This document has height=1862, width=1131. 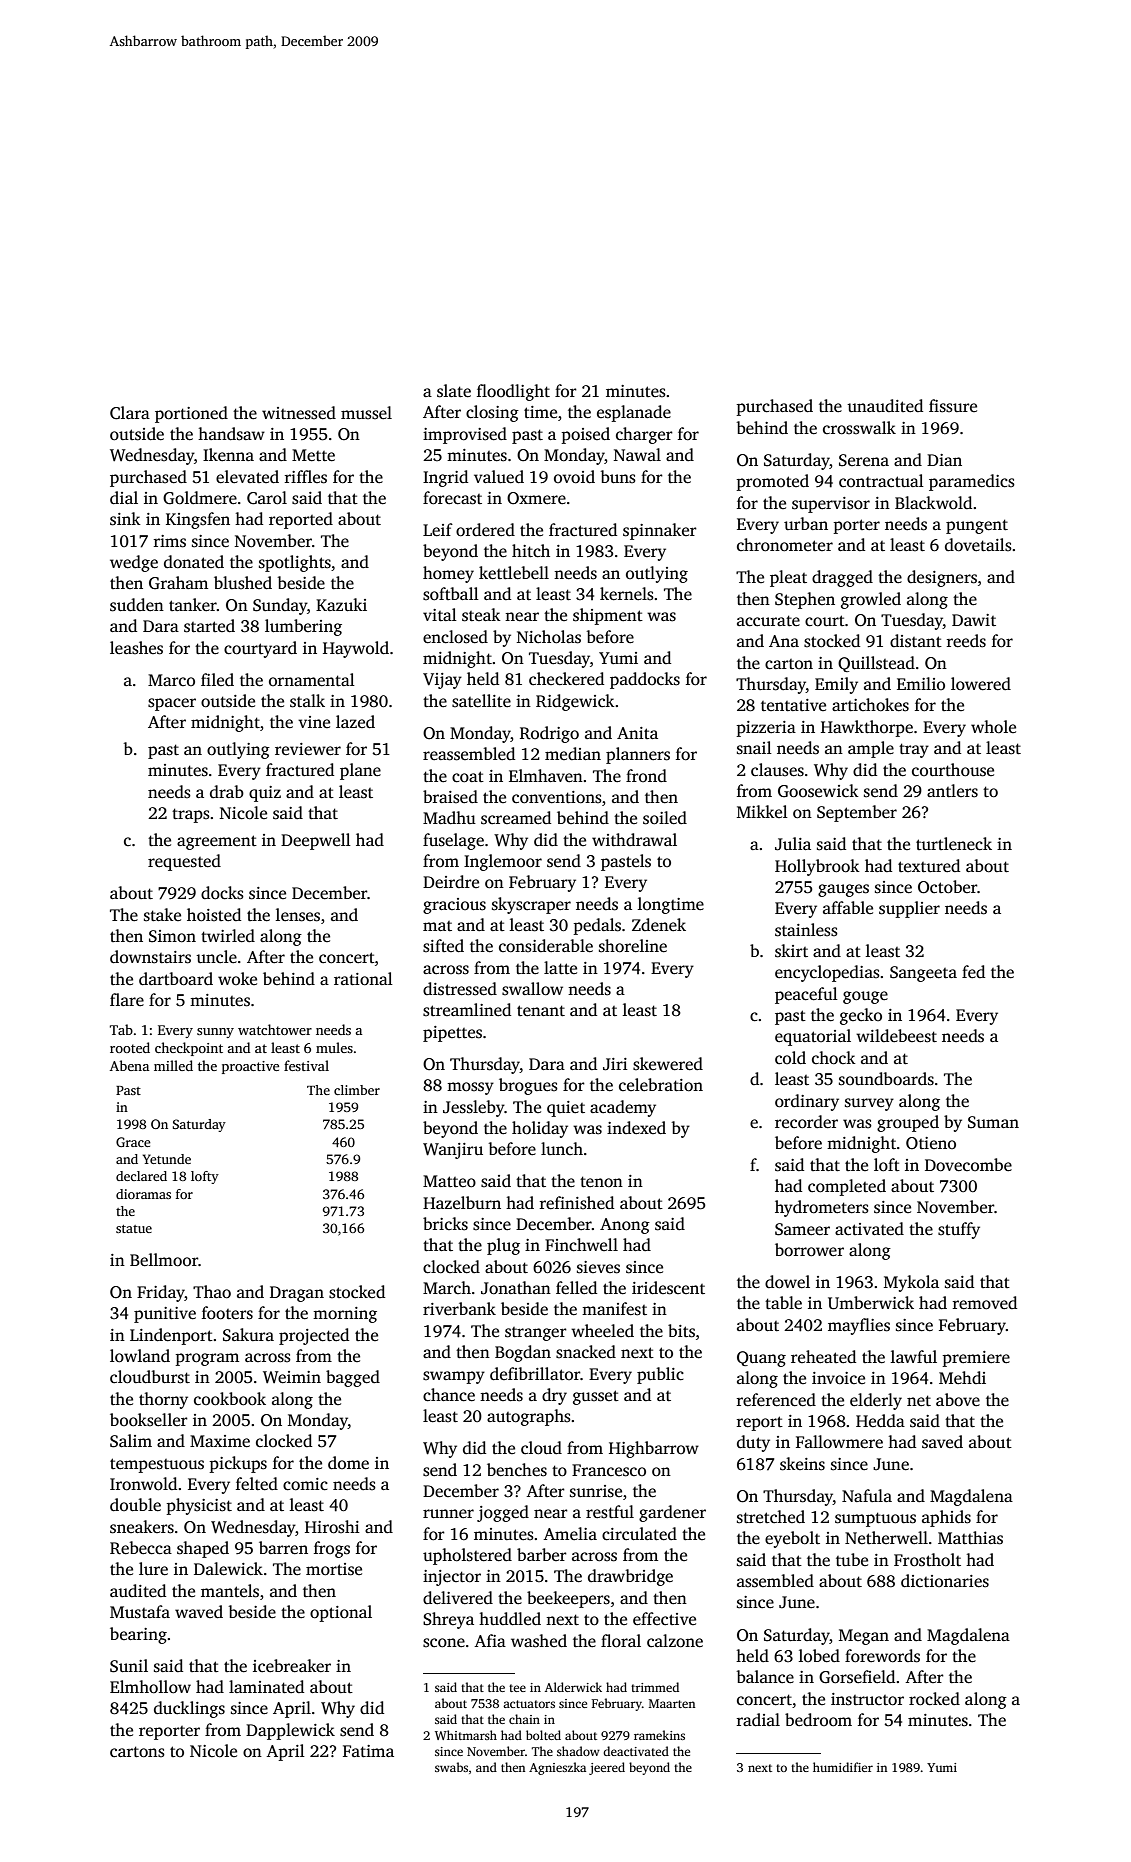 I want to click on Dovecombe, so click(x=968, y=1165).
